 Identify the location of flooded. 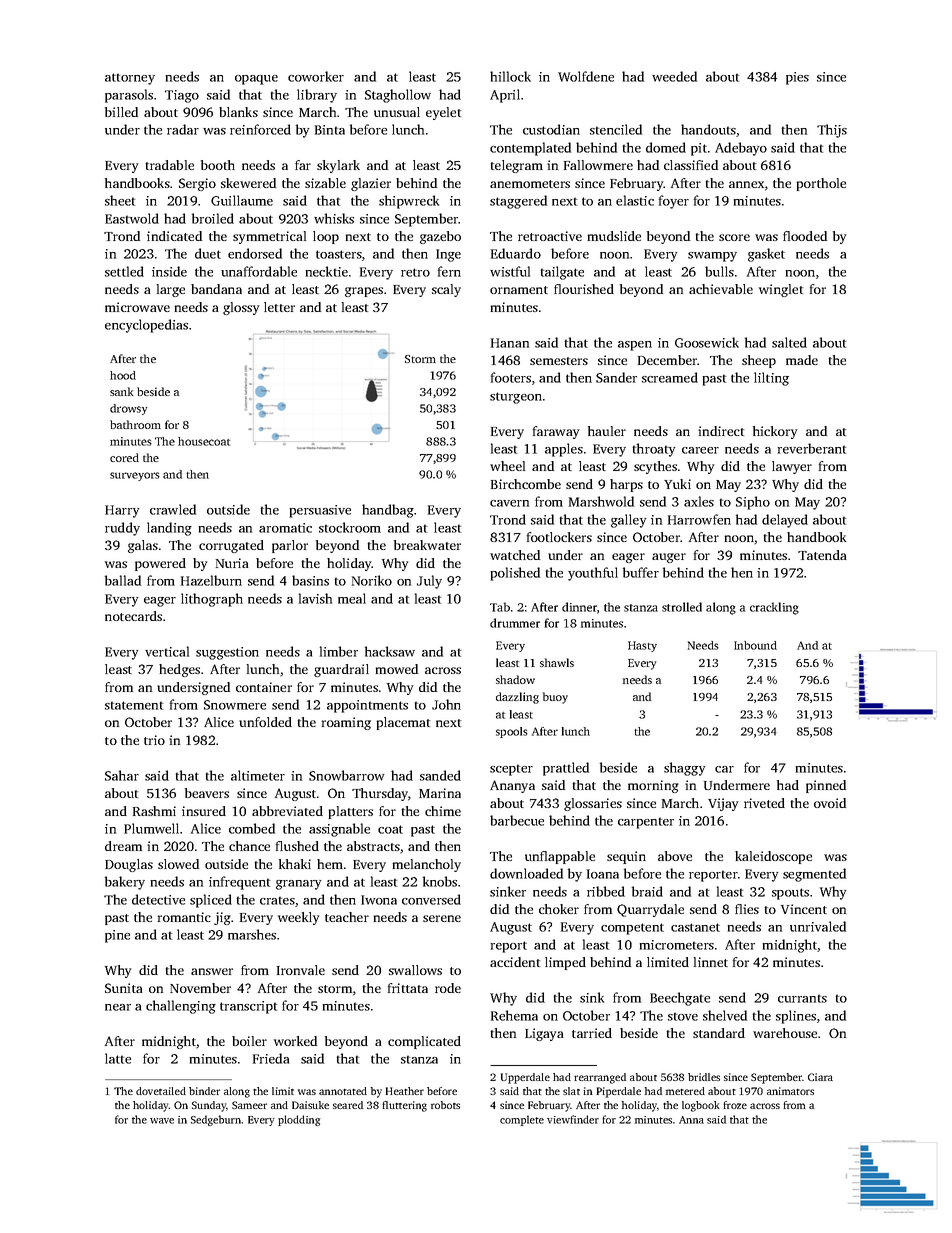
(805, 236).
